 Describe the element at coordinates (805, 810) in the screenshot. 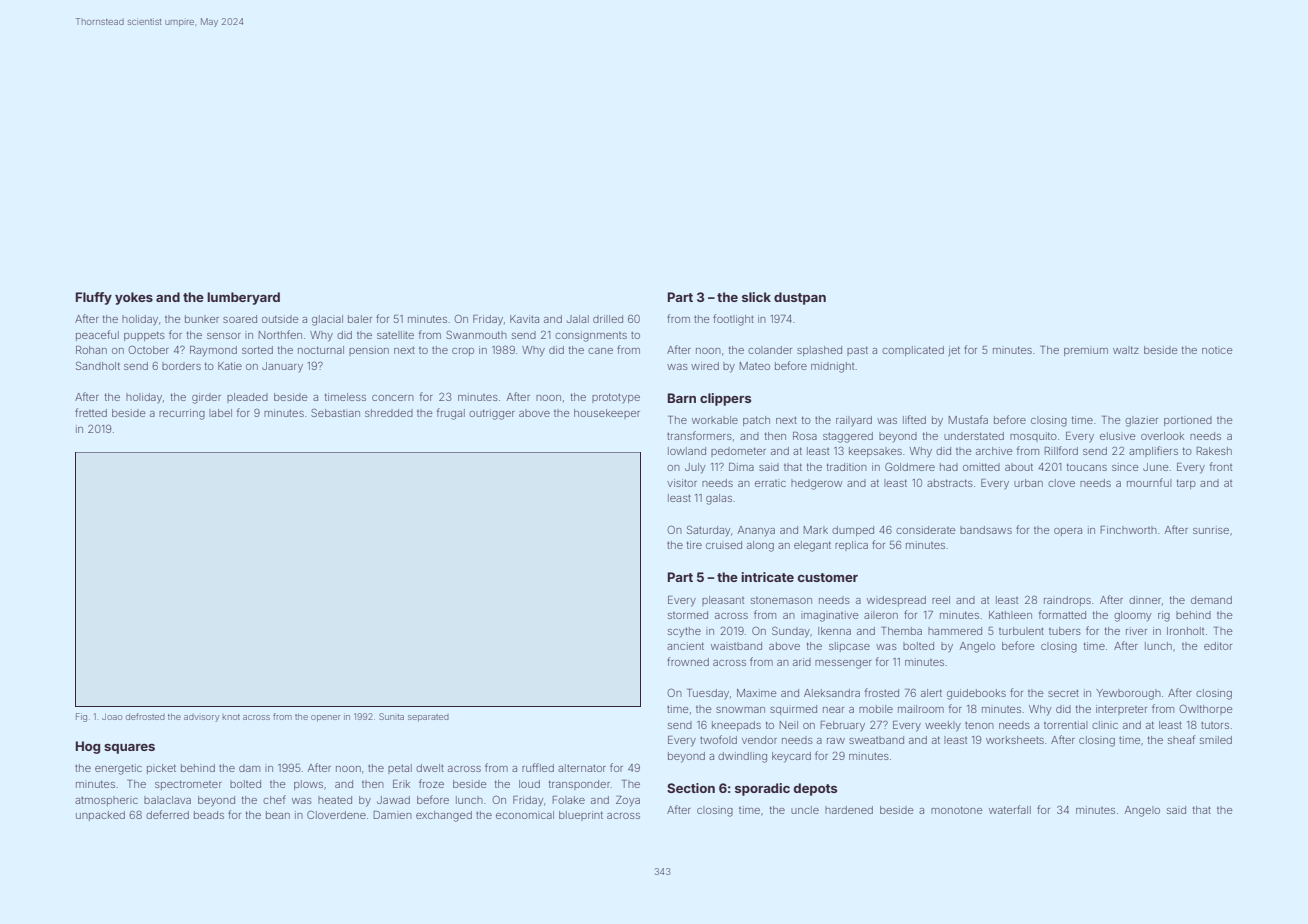

I see `uncle` at that location.
